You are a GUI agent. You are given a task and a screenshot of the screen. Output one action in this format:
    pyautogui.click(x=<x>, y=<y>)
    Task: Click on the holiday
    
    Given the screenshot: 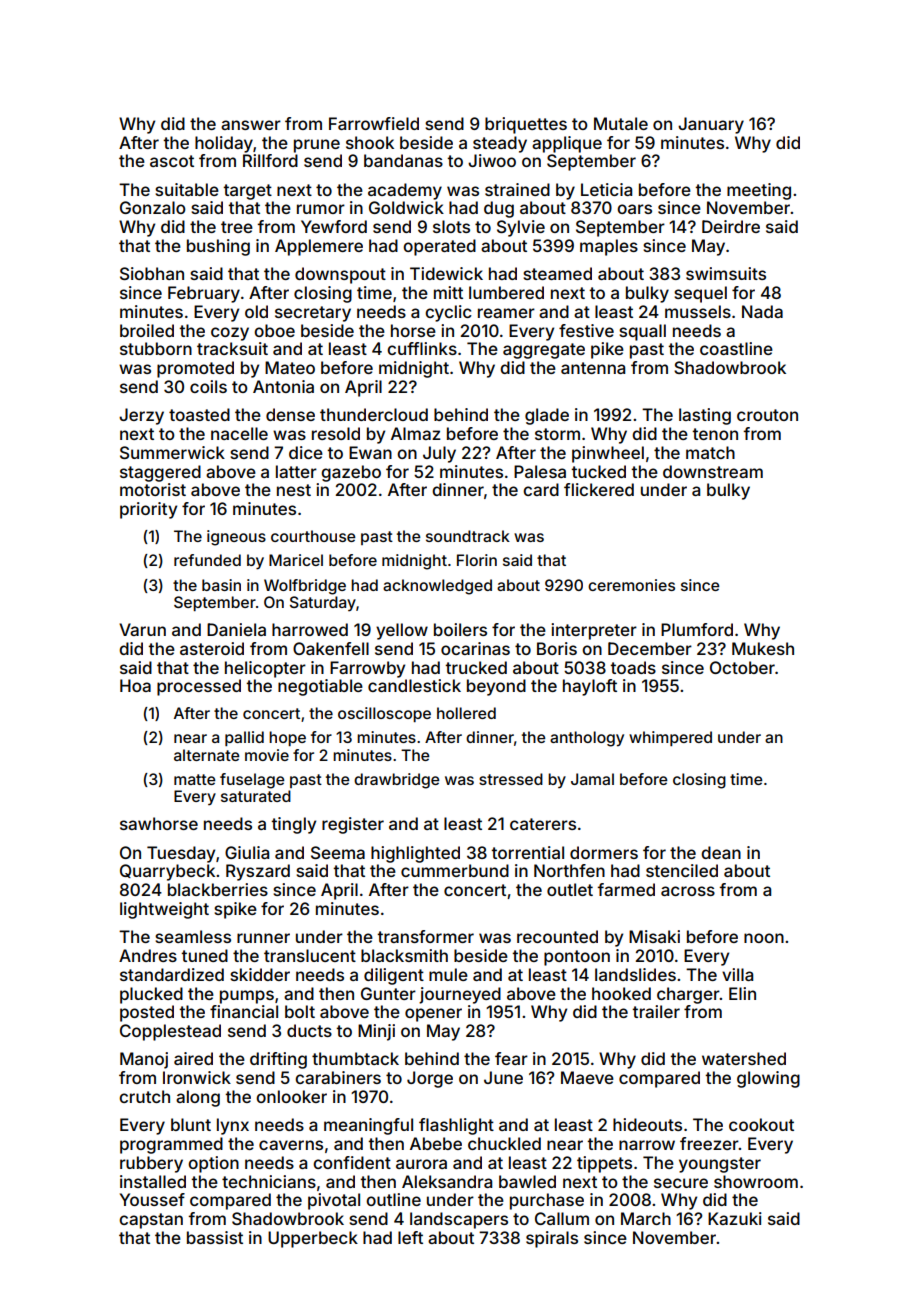 What is the action you would take?
    pyautogui.click(x=224, y=144)
